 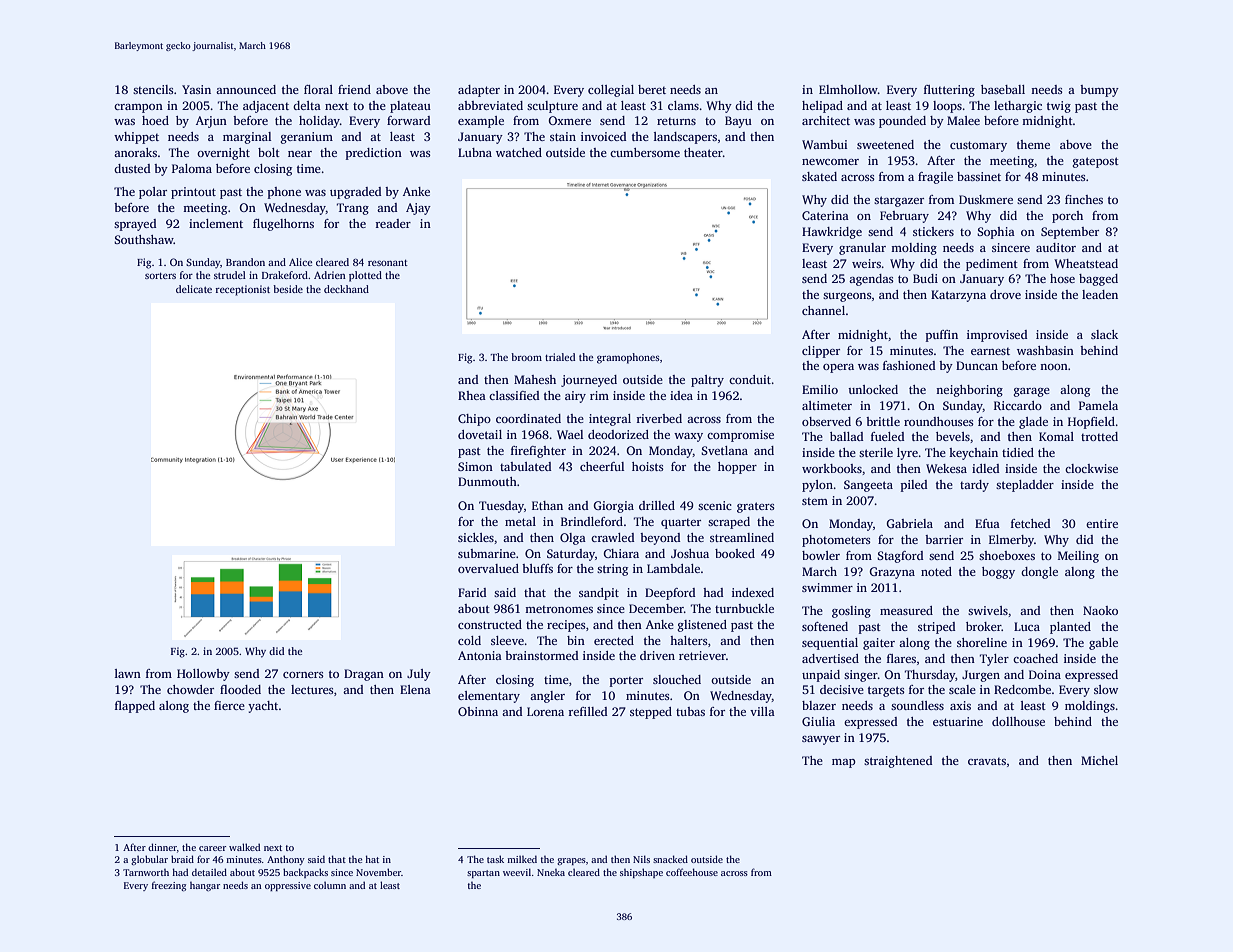 What do you see at coordinates (283, 225) in the screenshot?
I see `flugelhorns` at bounding box center [283, 225].
